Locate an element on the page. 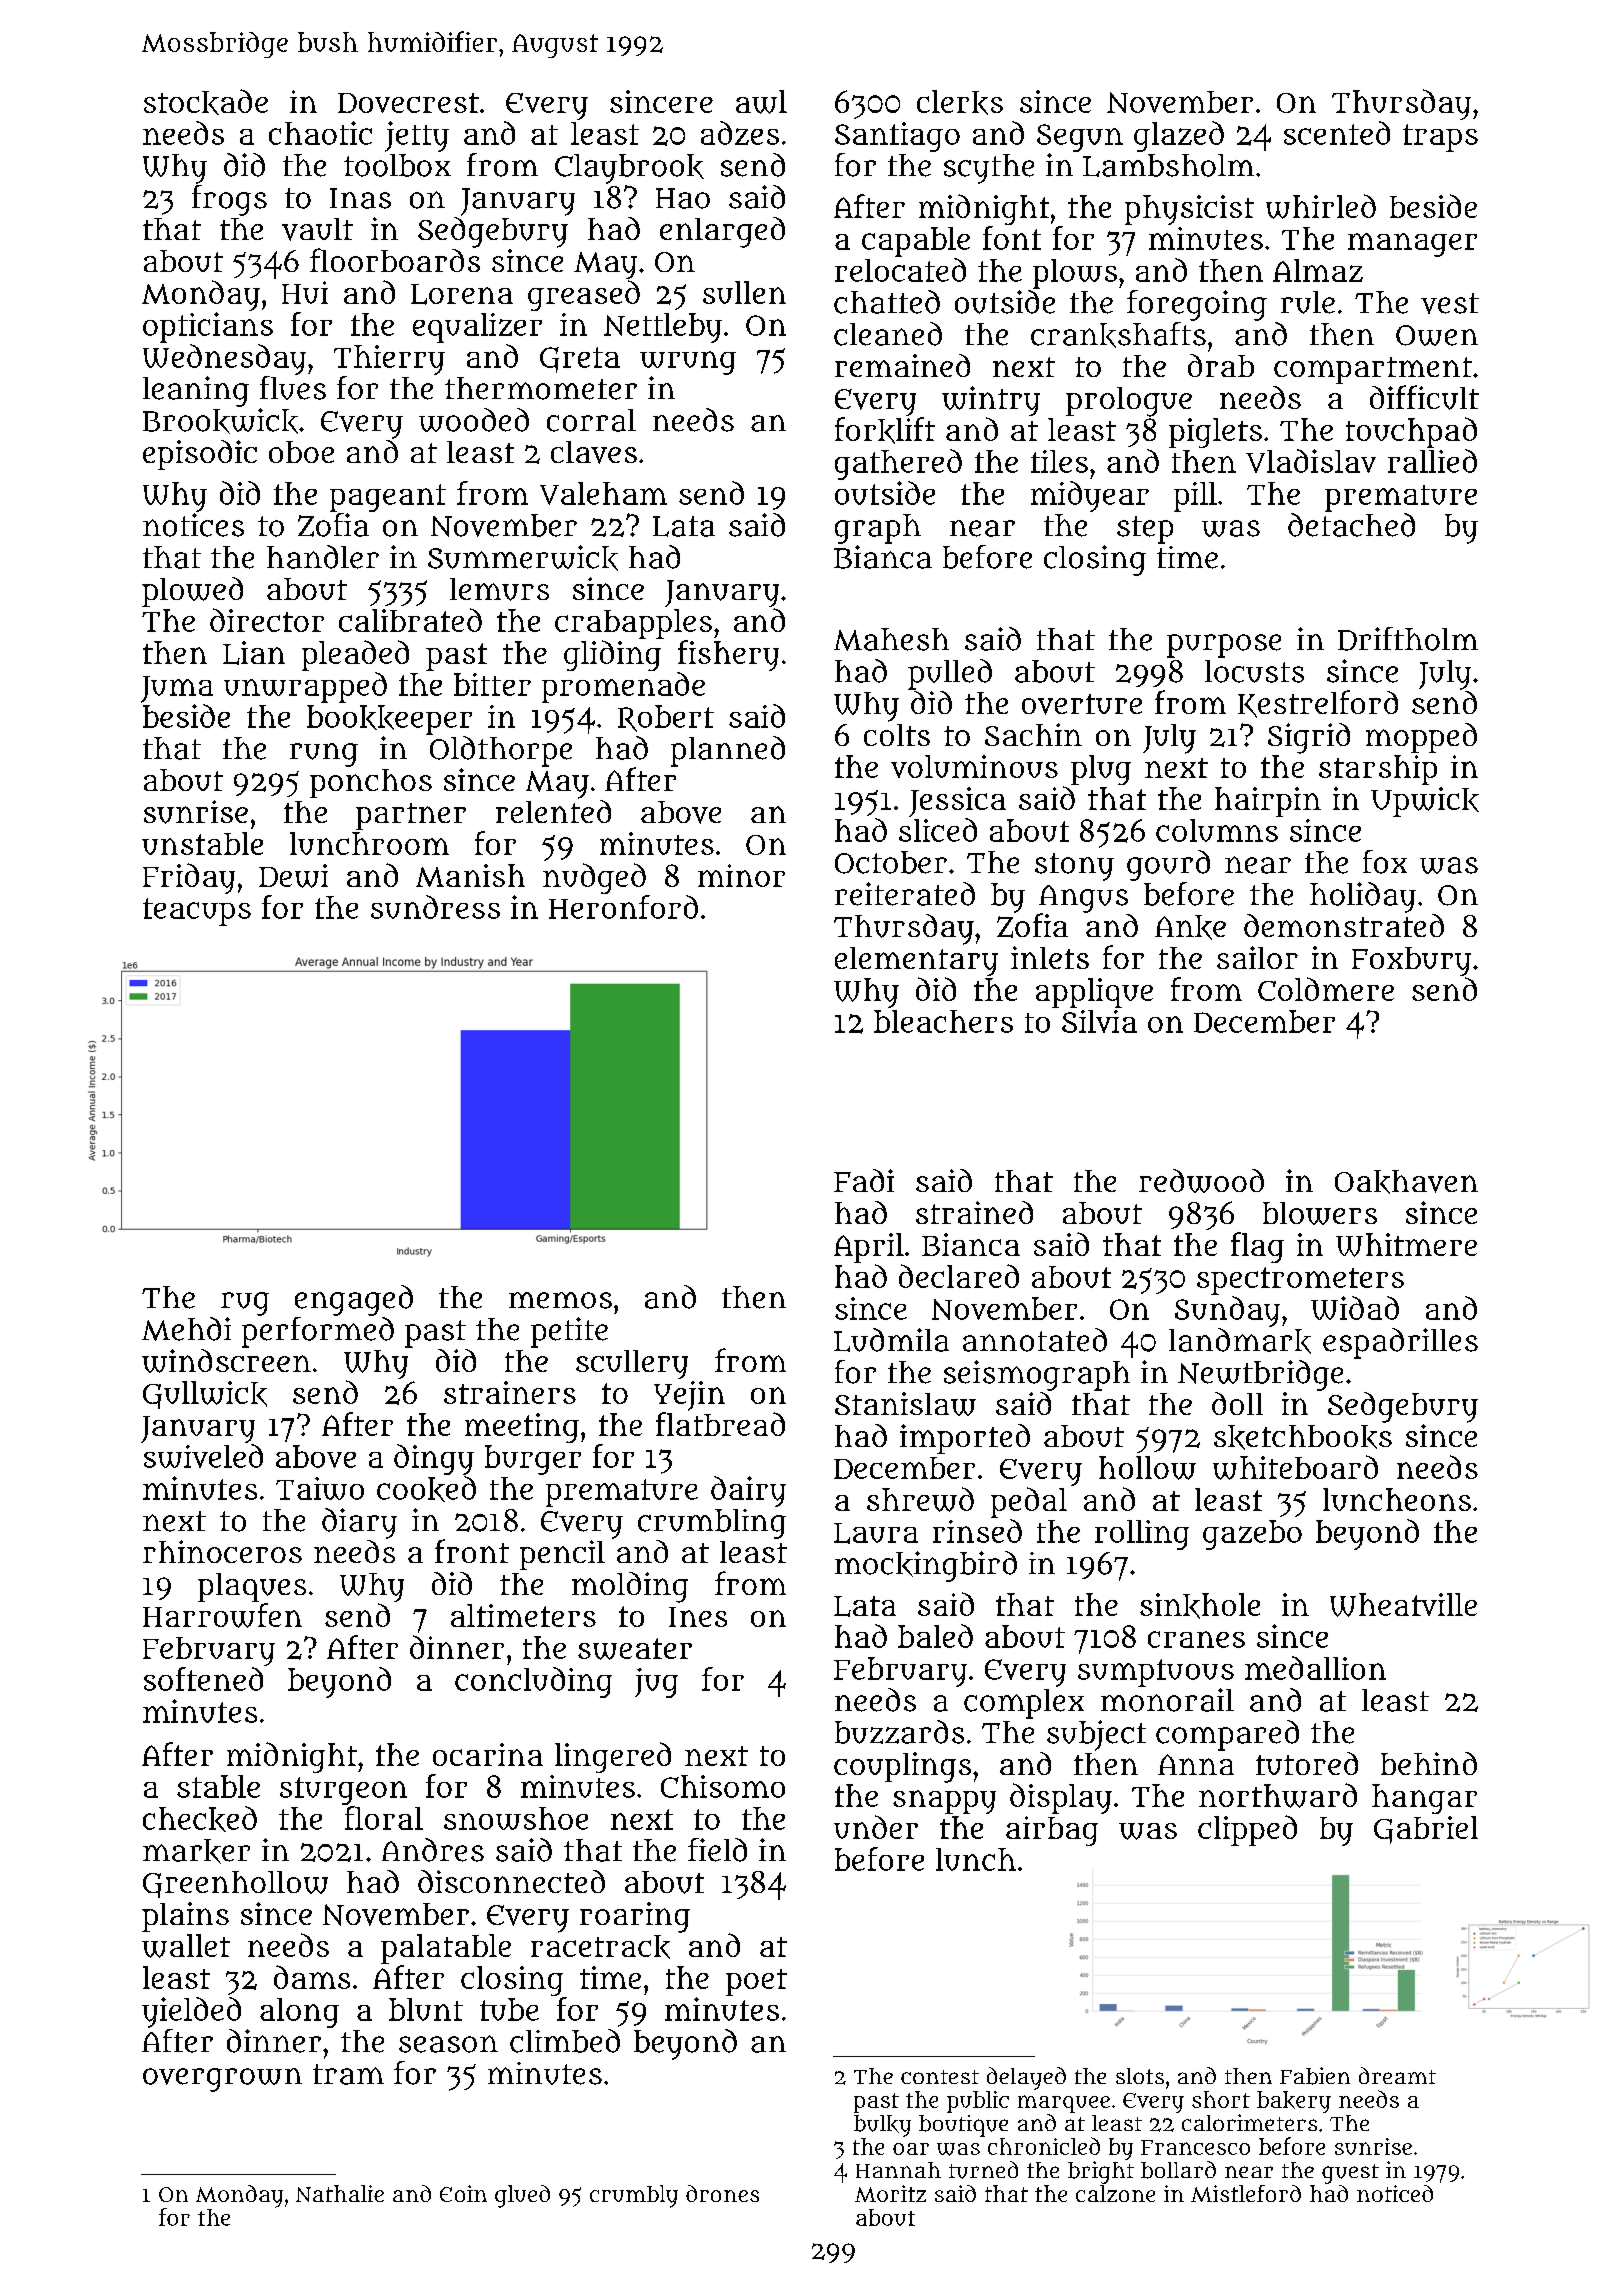  forklift is located at coordinates (885, 430).
